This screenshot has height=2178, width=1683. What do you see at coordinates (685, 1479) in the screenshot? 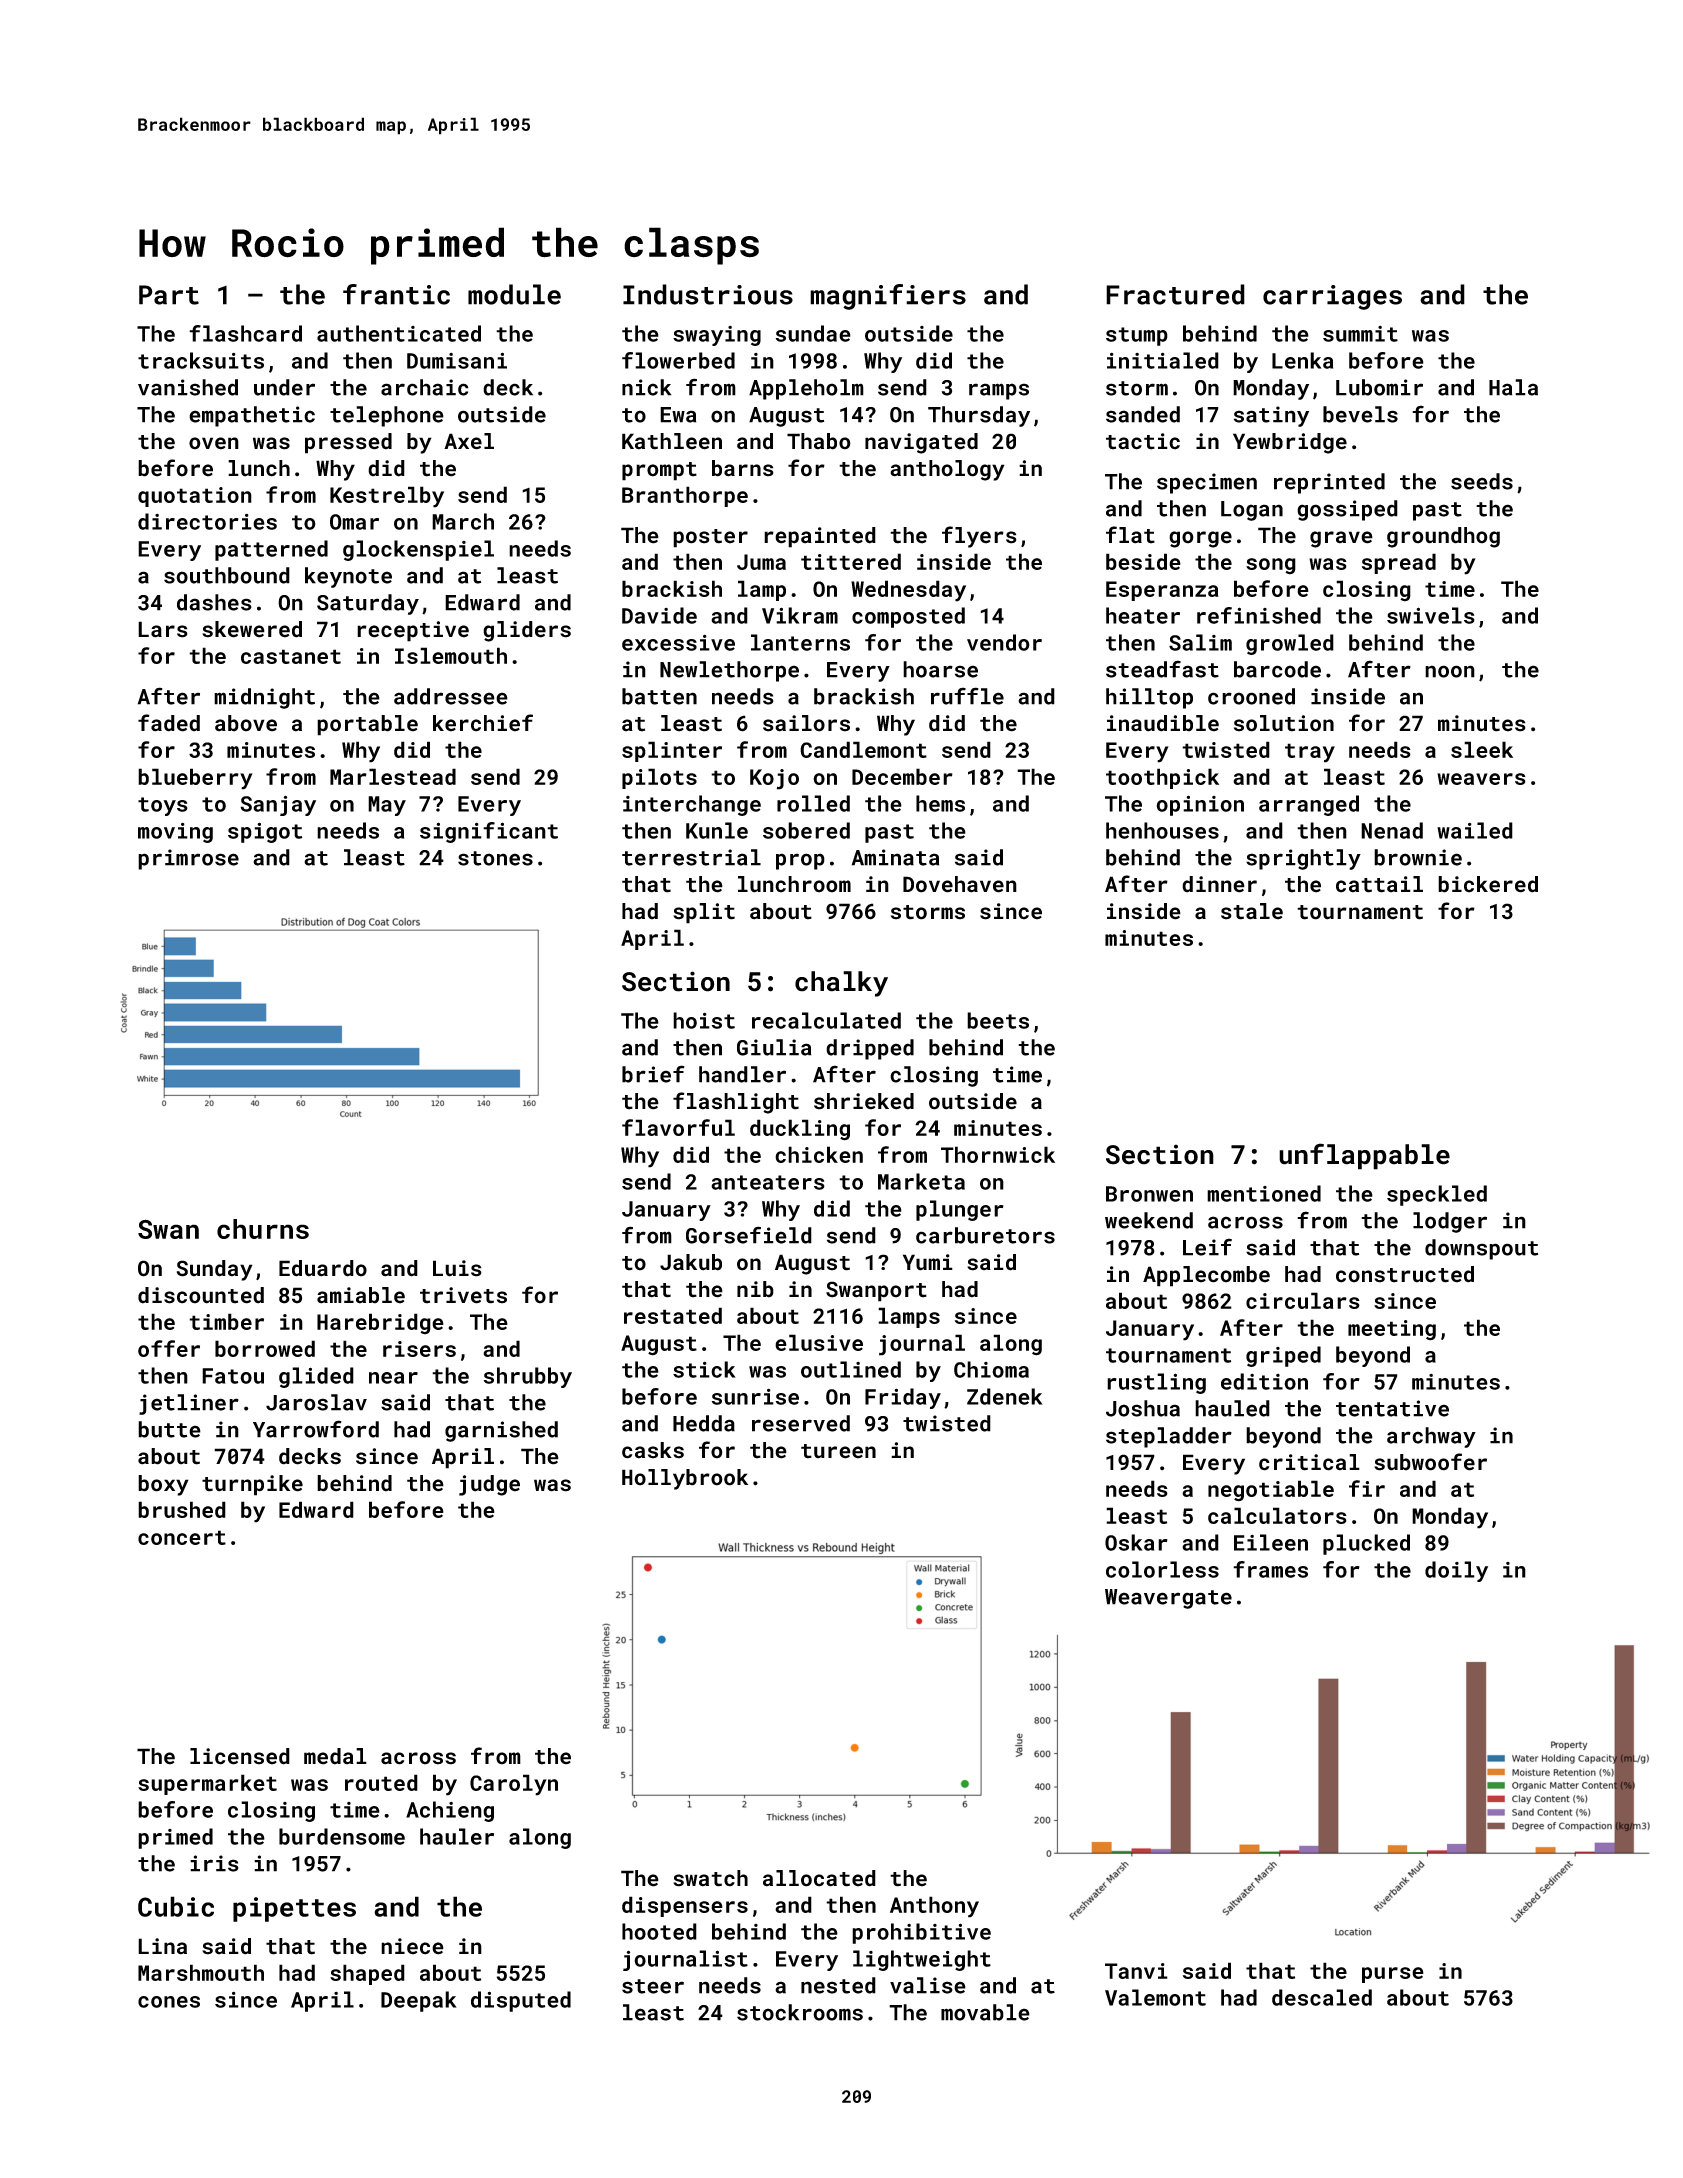
I see `Hollybrook` at bounding box center [685, 1479].
